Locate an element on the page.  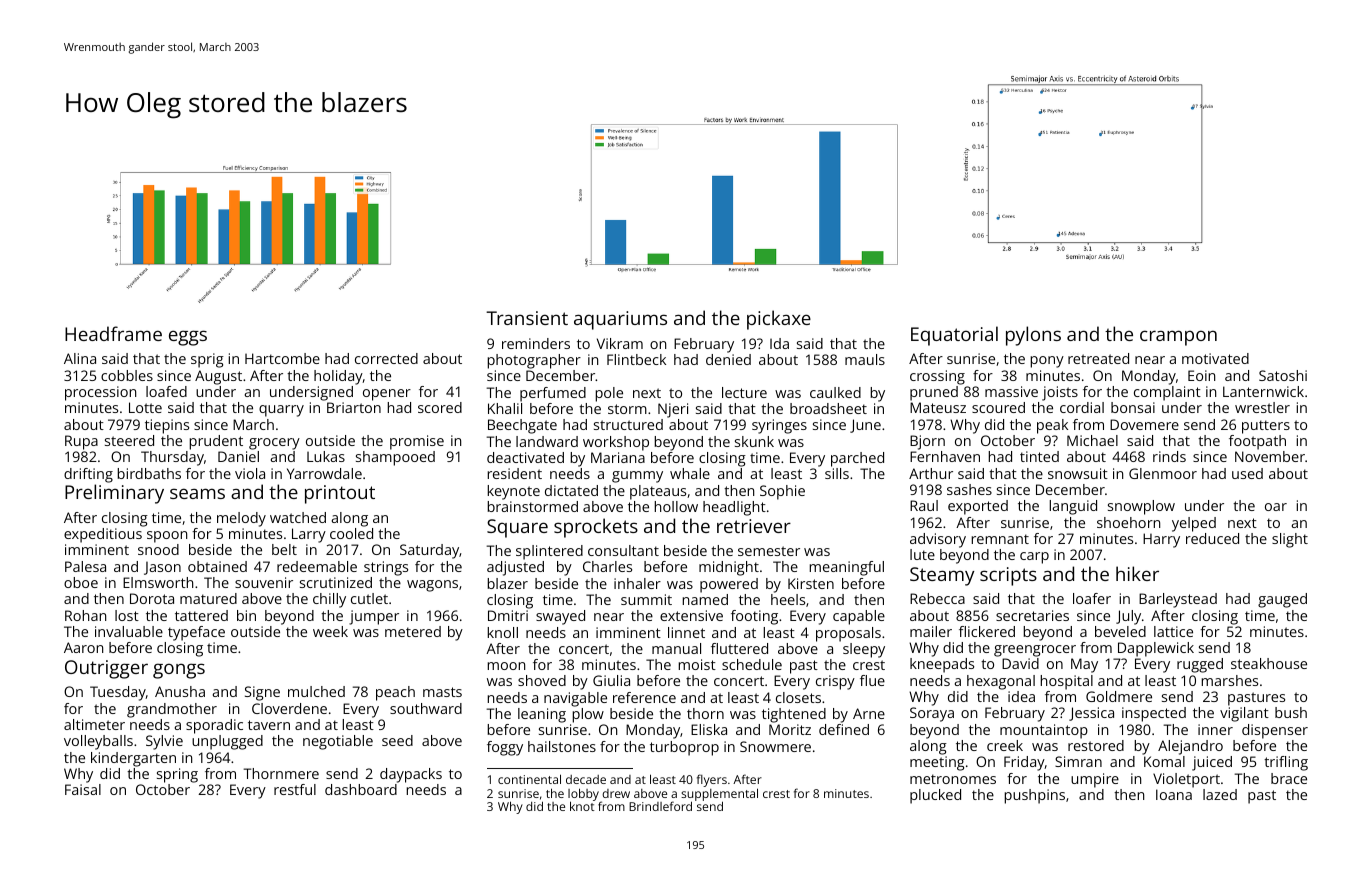
eggs is located at coordinates (188, 338).
